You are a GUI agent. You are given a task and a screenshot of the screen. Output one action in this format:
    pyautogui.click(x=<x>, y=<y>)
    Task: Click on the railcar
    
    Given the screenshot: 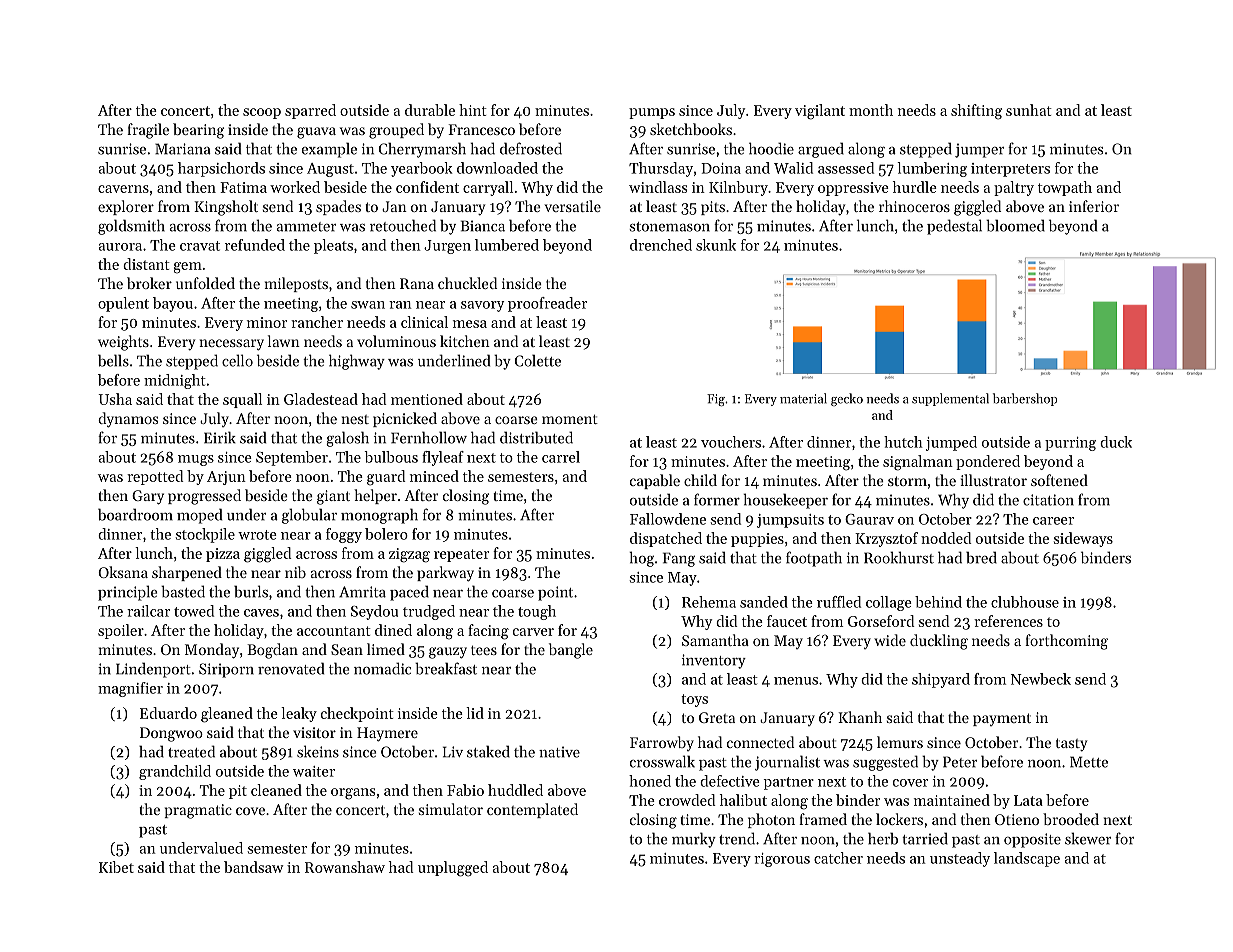 What is the action you would take?
    pyautogui.click(x=148, y=611)
